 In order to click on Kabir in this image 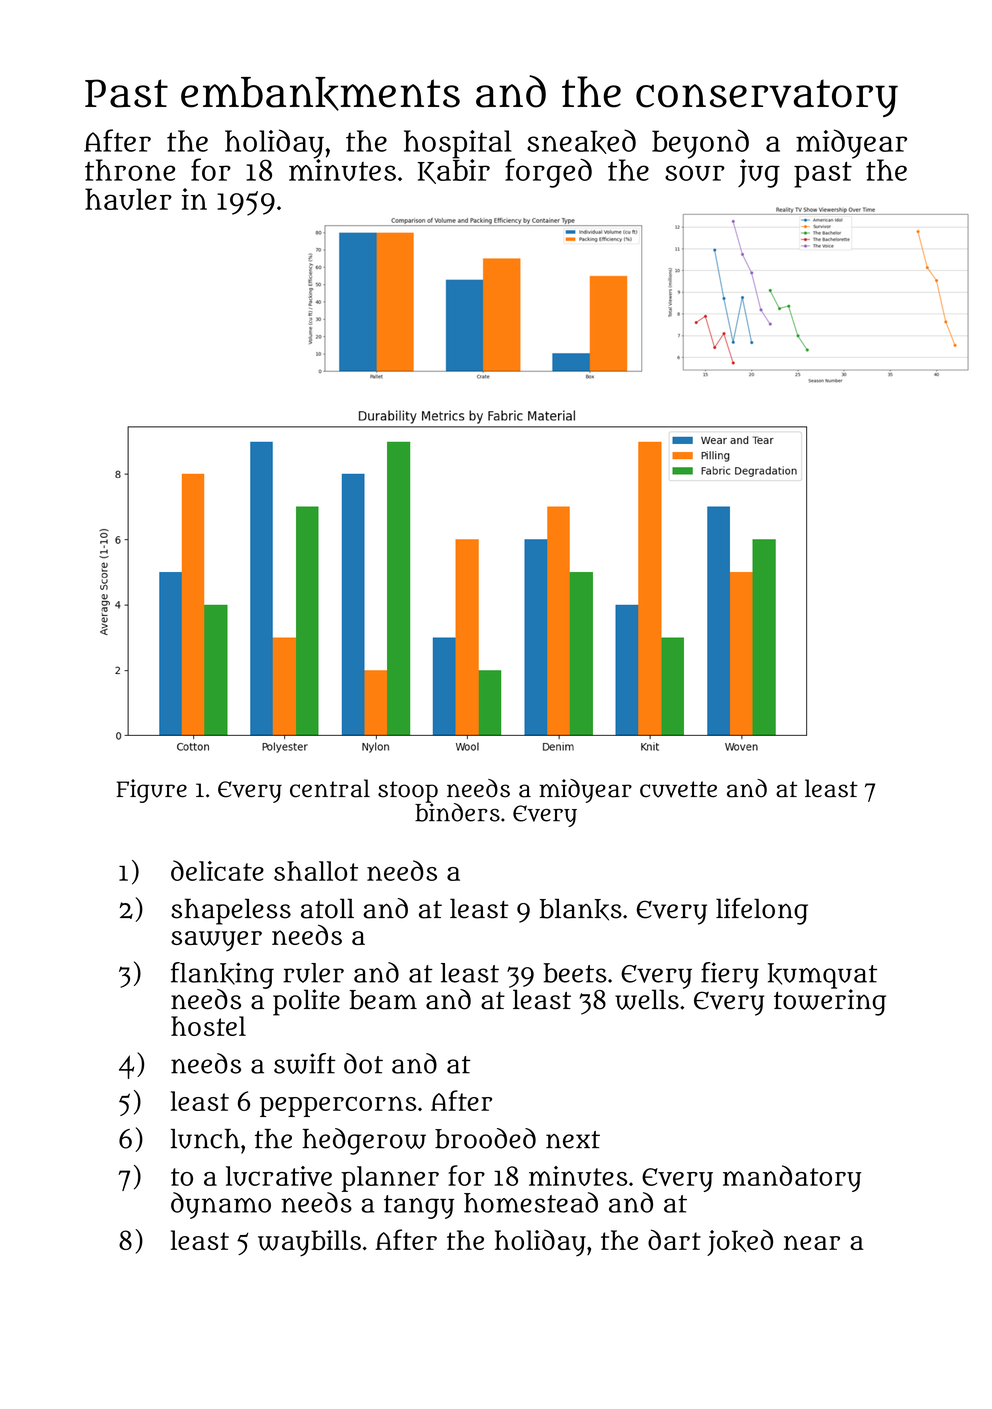, I will do `click(454, 171)`.
